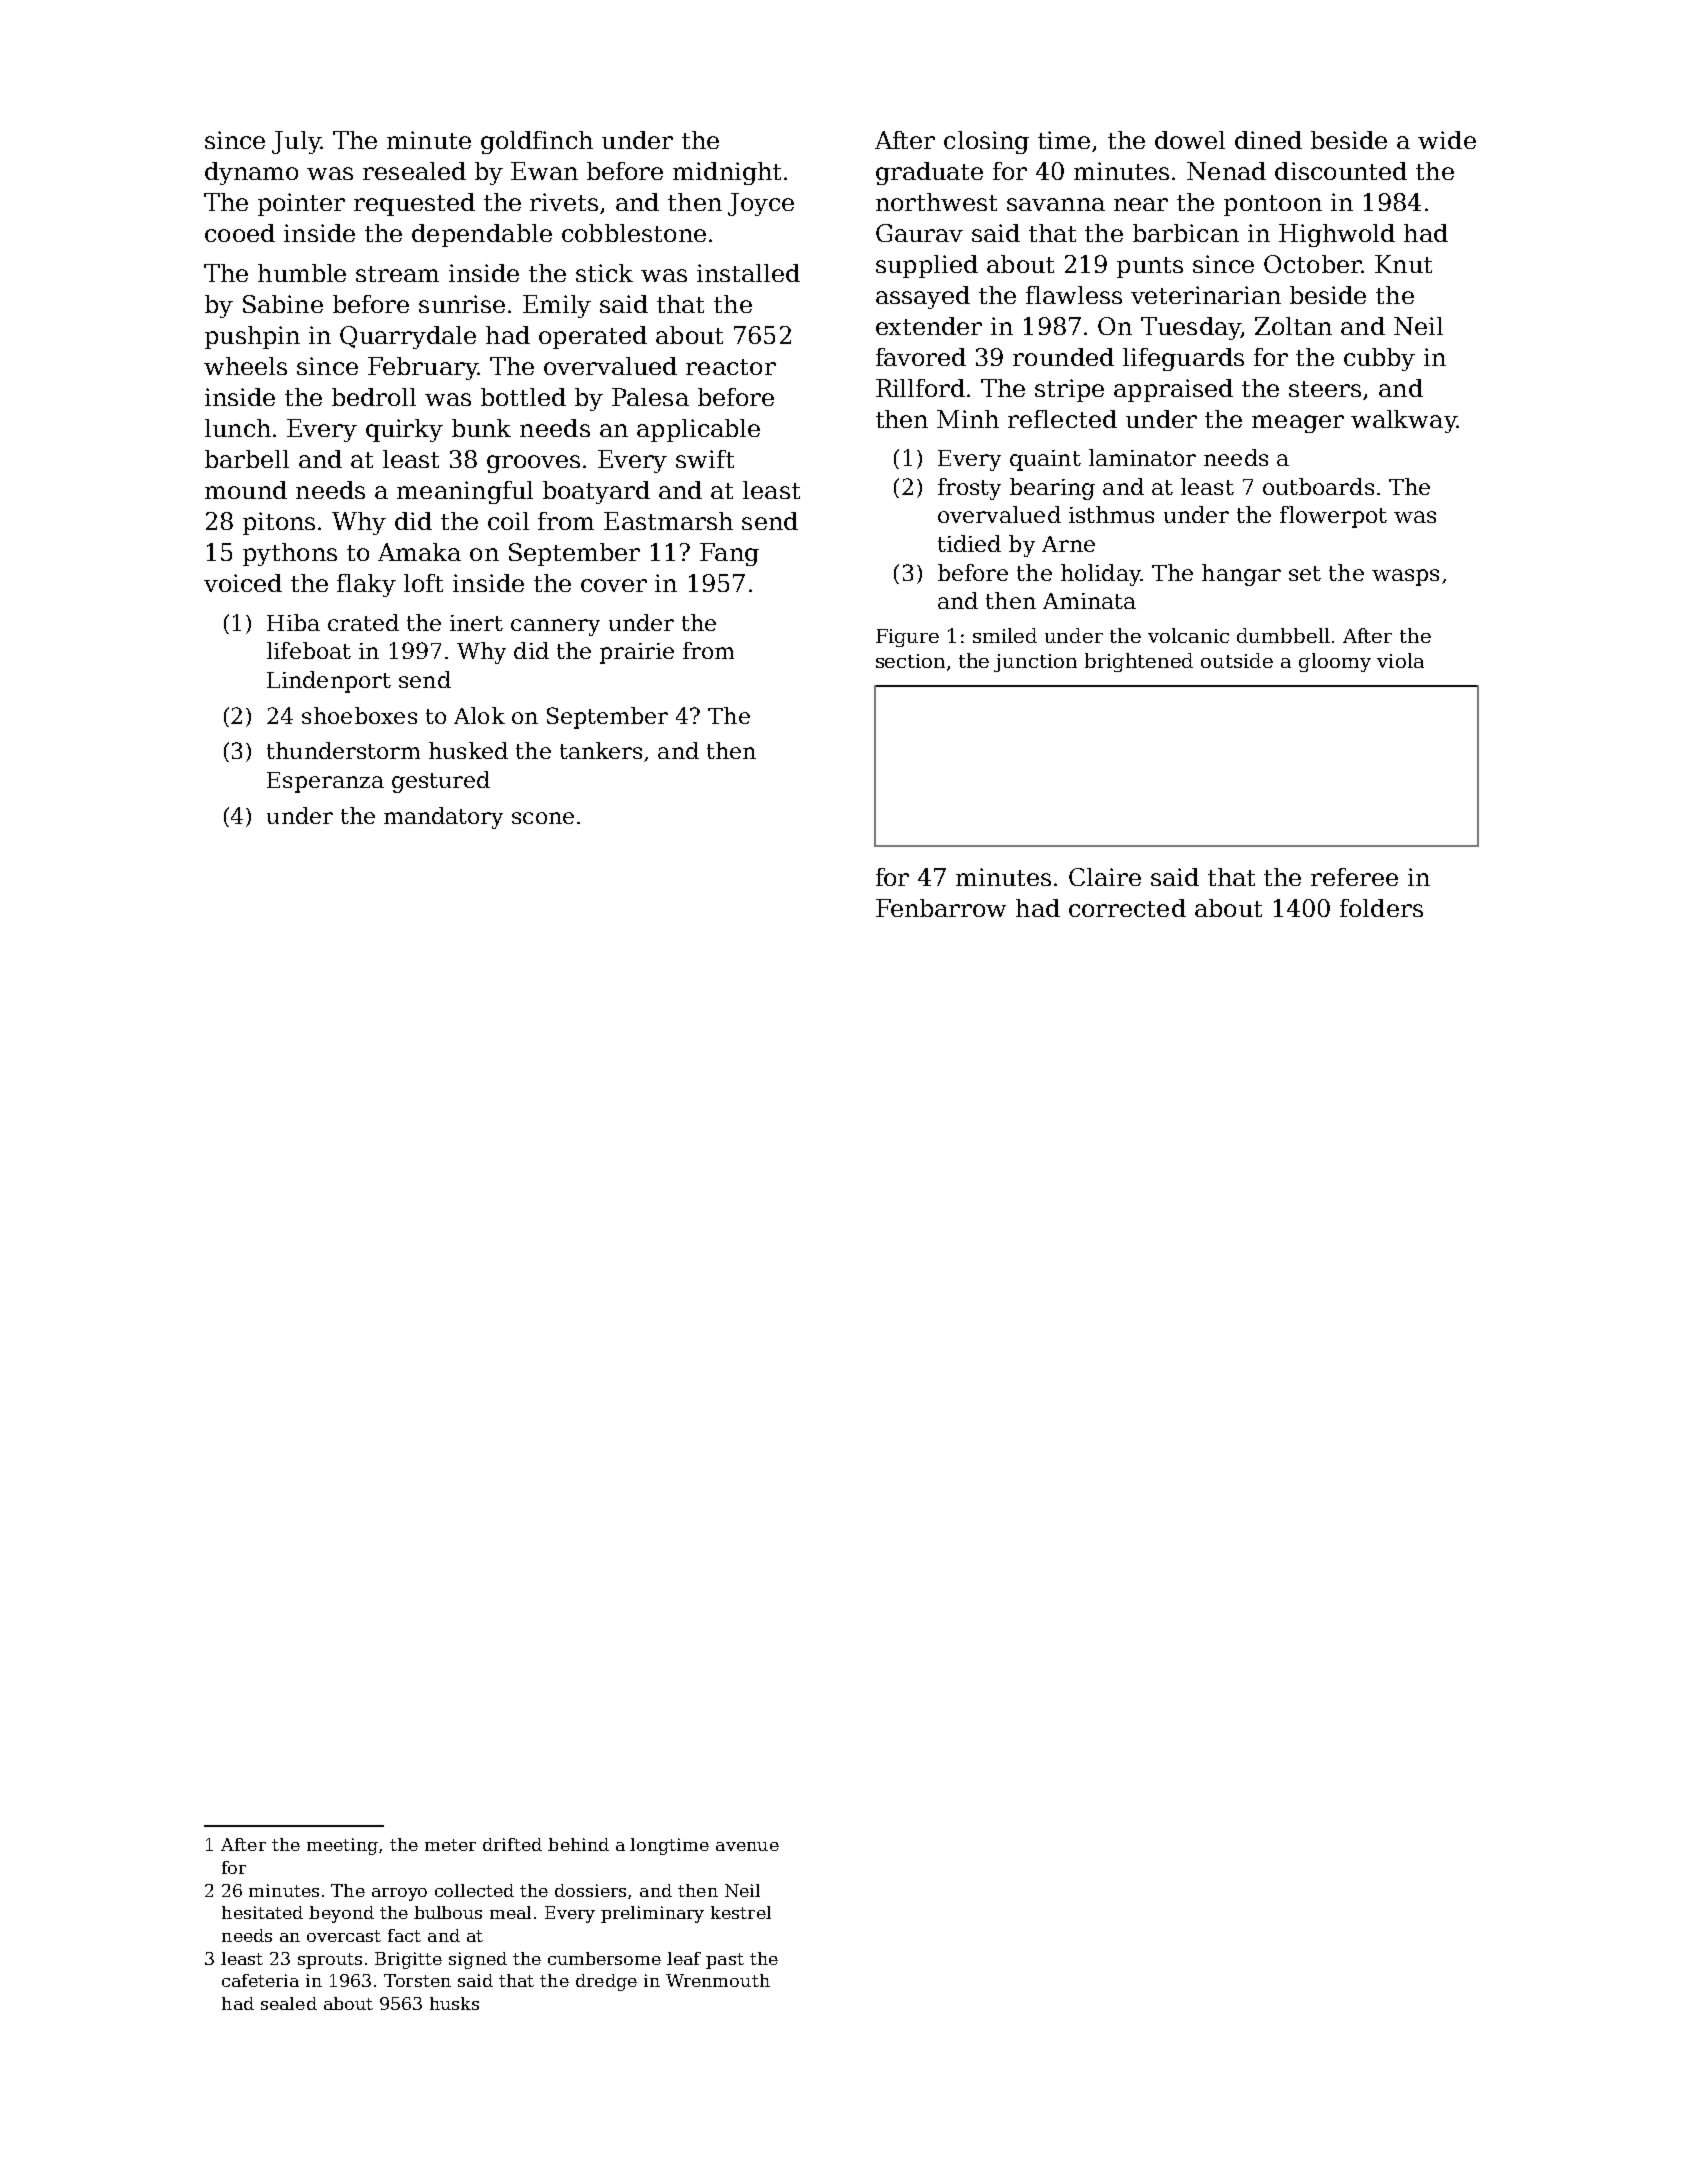  Describe the element at coordinates (986, 142) in the document. I see `closing` at that location.
